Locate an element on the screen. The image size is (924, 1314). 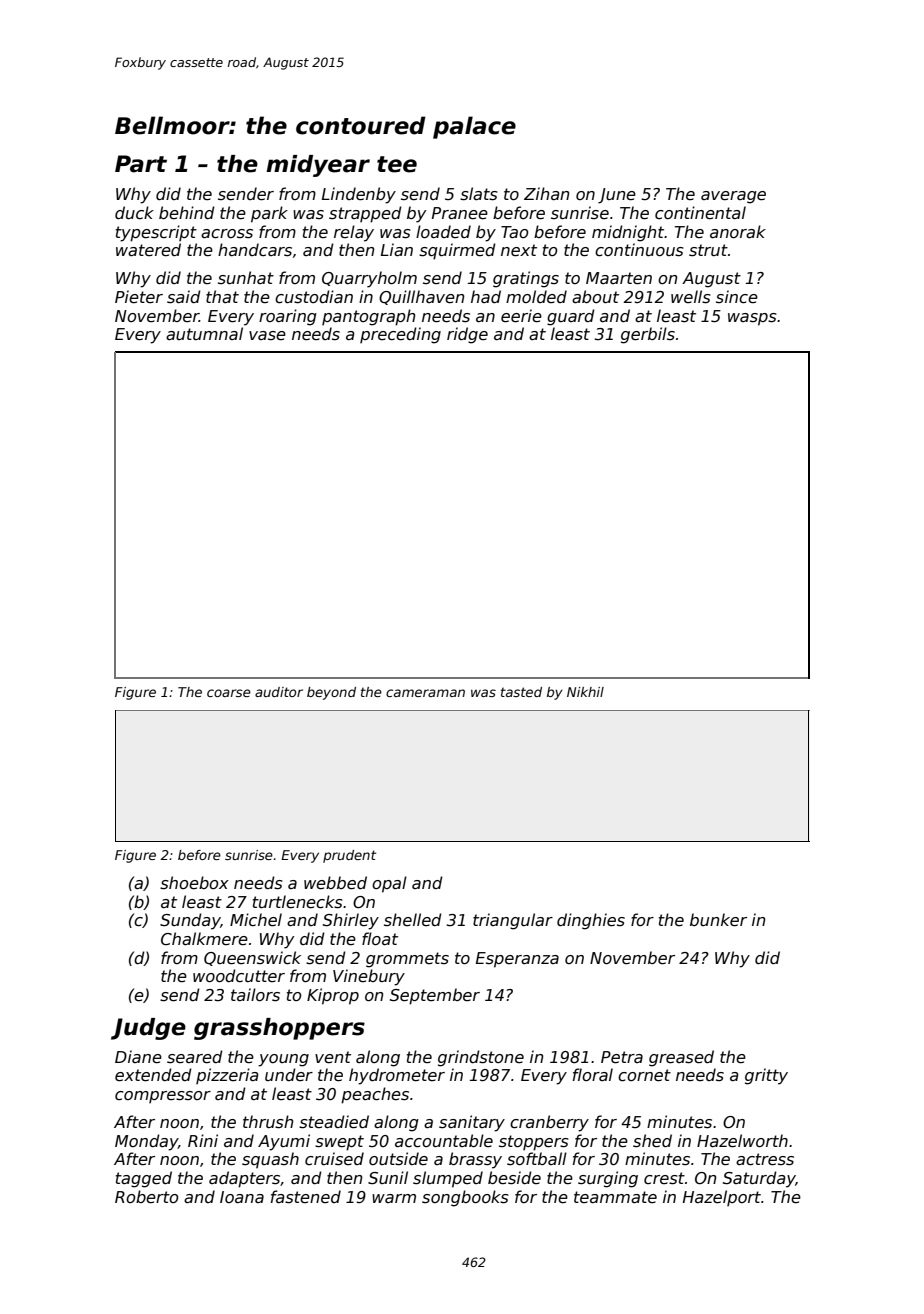
Nikhil is located at coordinates (585, 692).
